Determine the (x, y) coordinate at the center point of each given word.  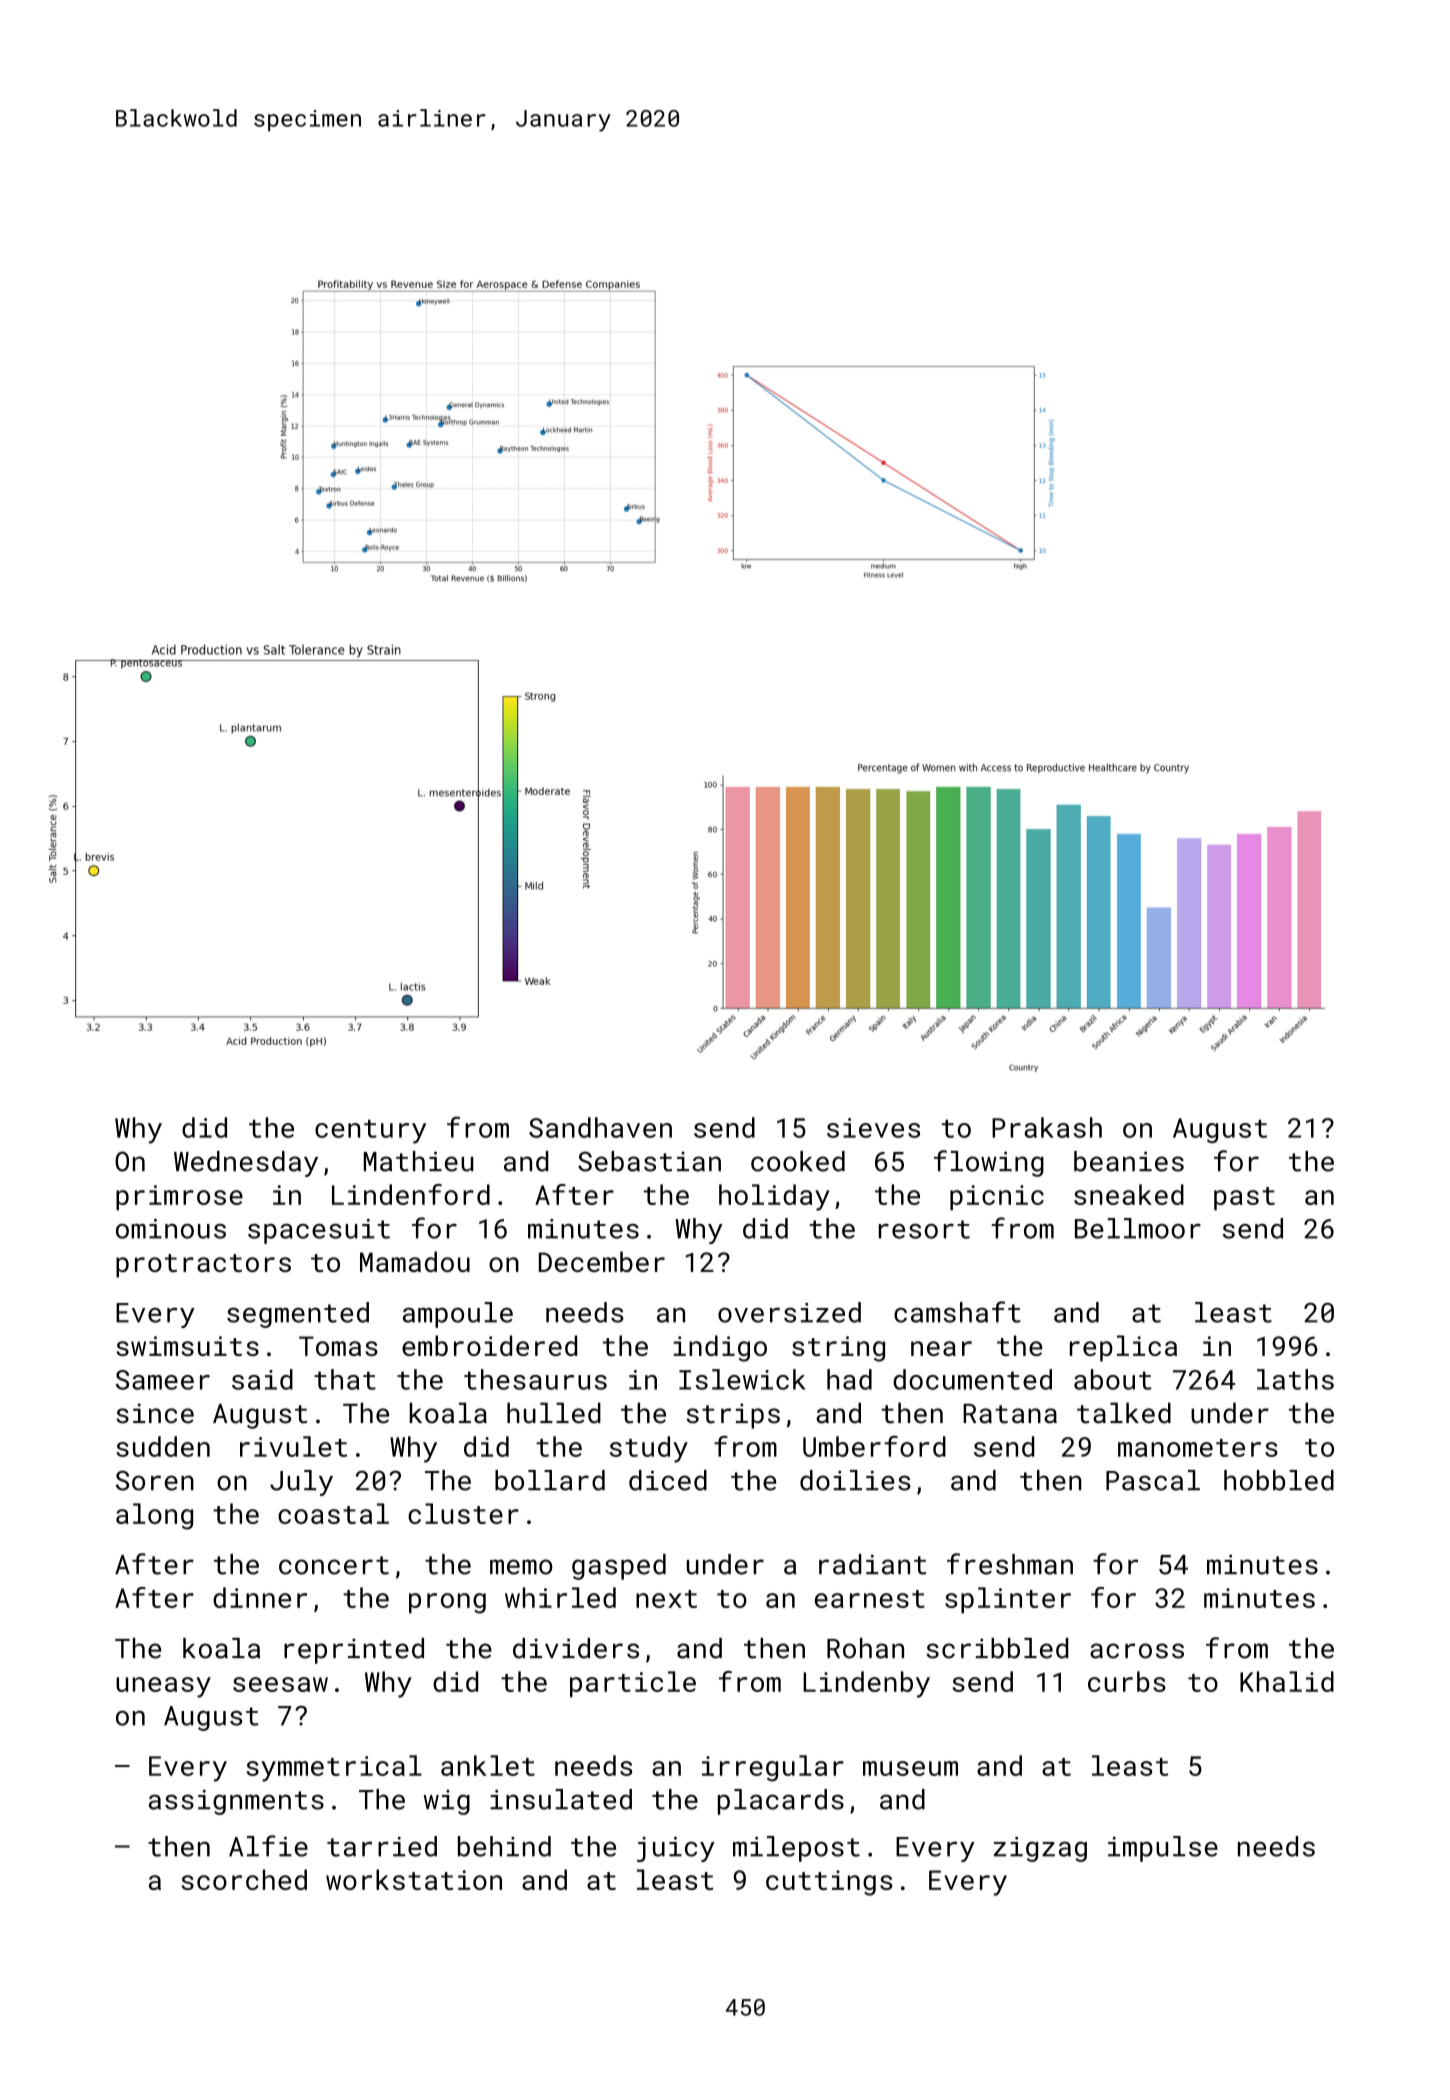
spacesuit (319, 1231)
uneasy (163, 1687)
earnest (870, 1599)
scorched (244, 1879)
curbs (1127, 1681)
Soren (155, 1480)
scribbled (997, 1648)
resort (924, 1229)
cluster (463, 1513)
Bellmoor (1138, 1228)
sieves (873, 1128)
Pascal (1153, 1480)
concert (334, 1565)
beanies (1129, 1161)
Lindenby (866, 1684)
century (370, 1132)
